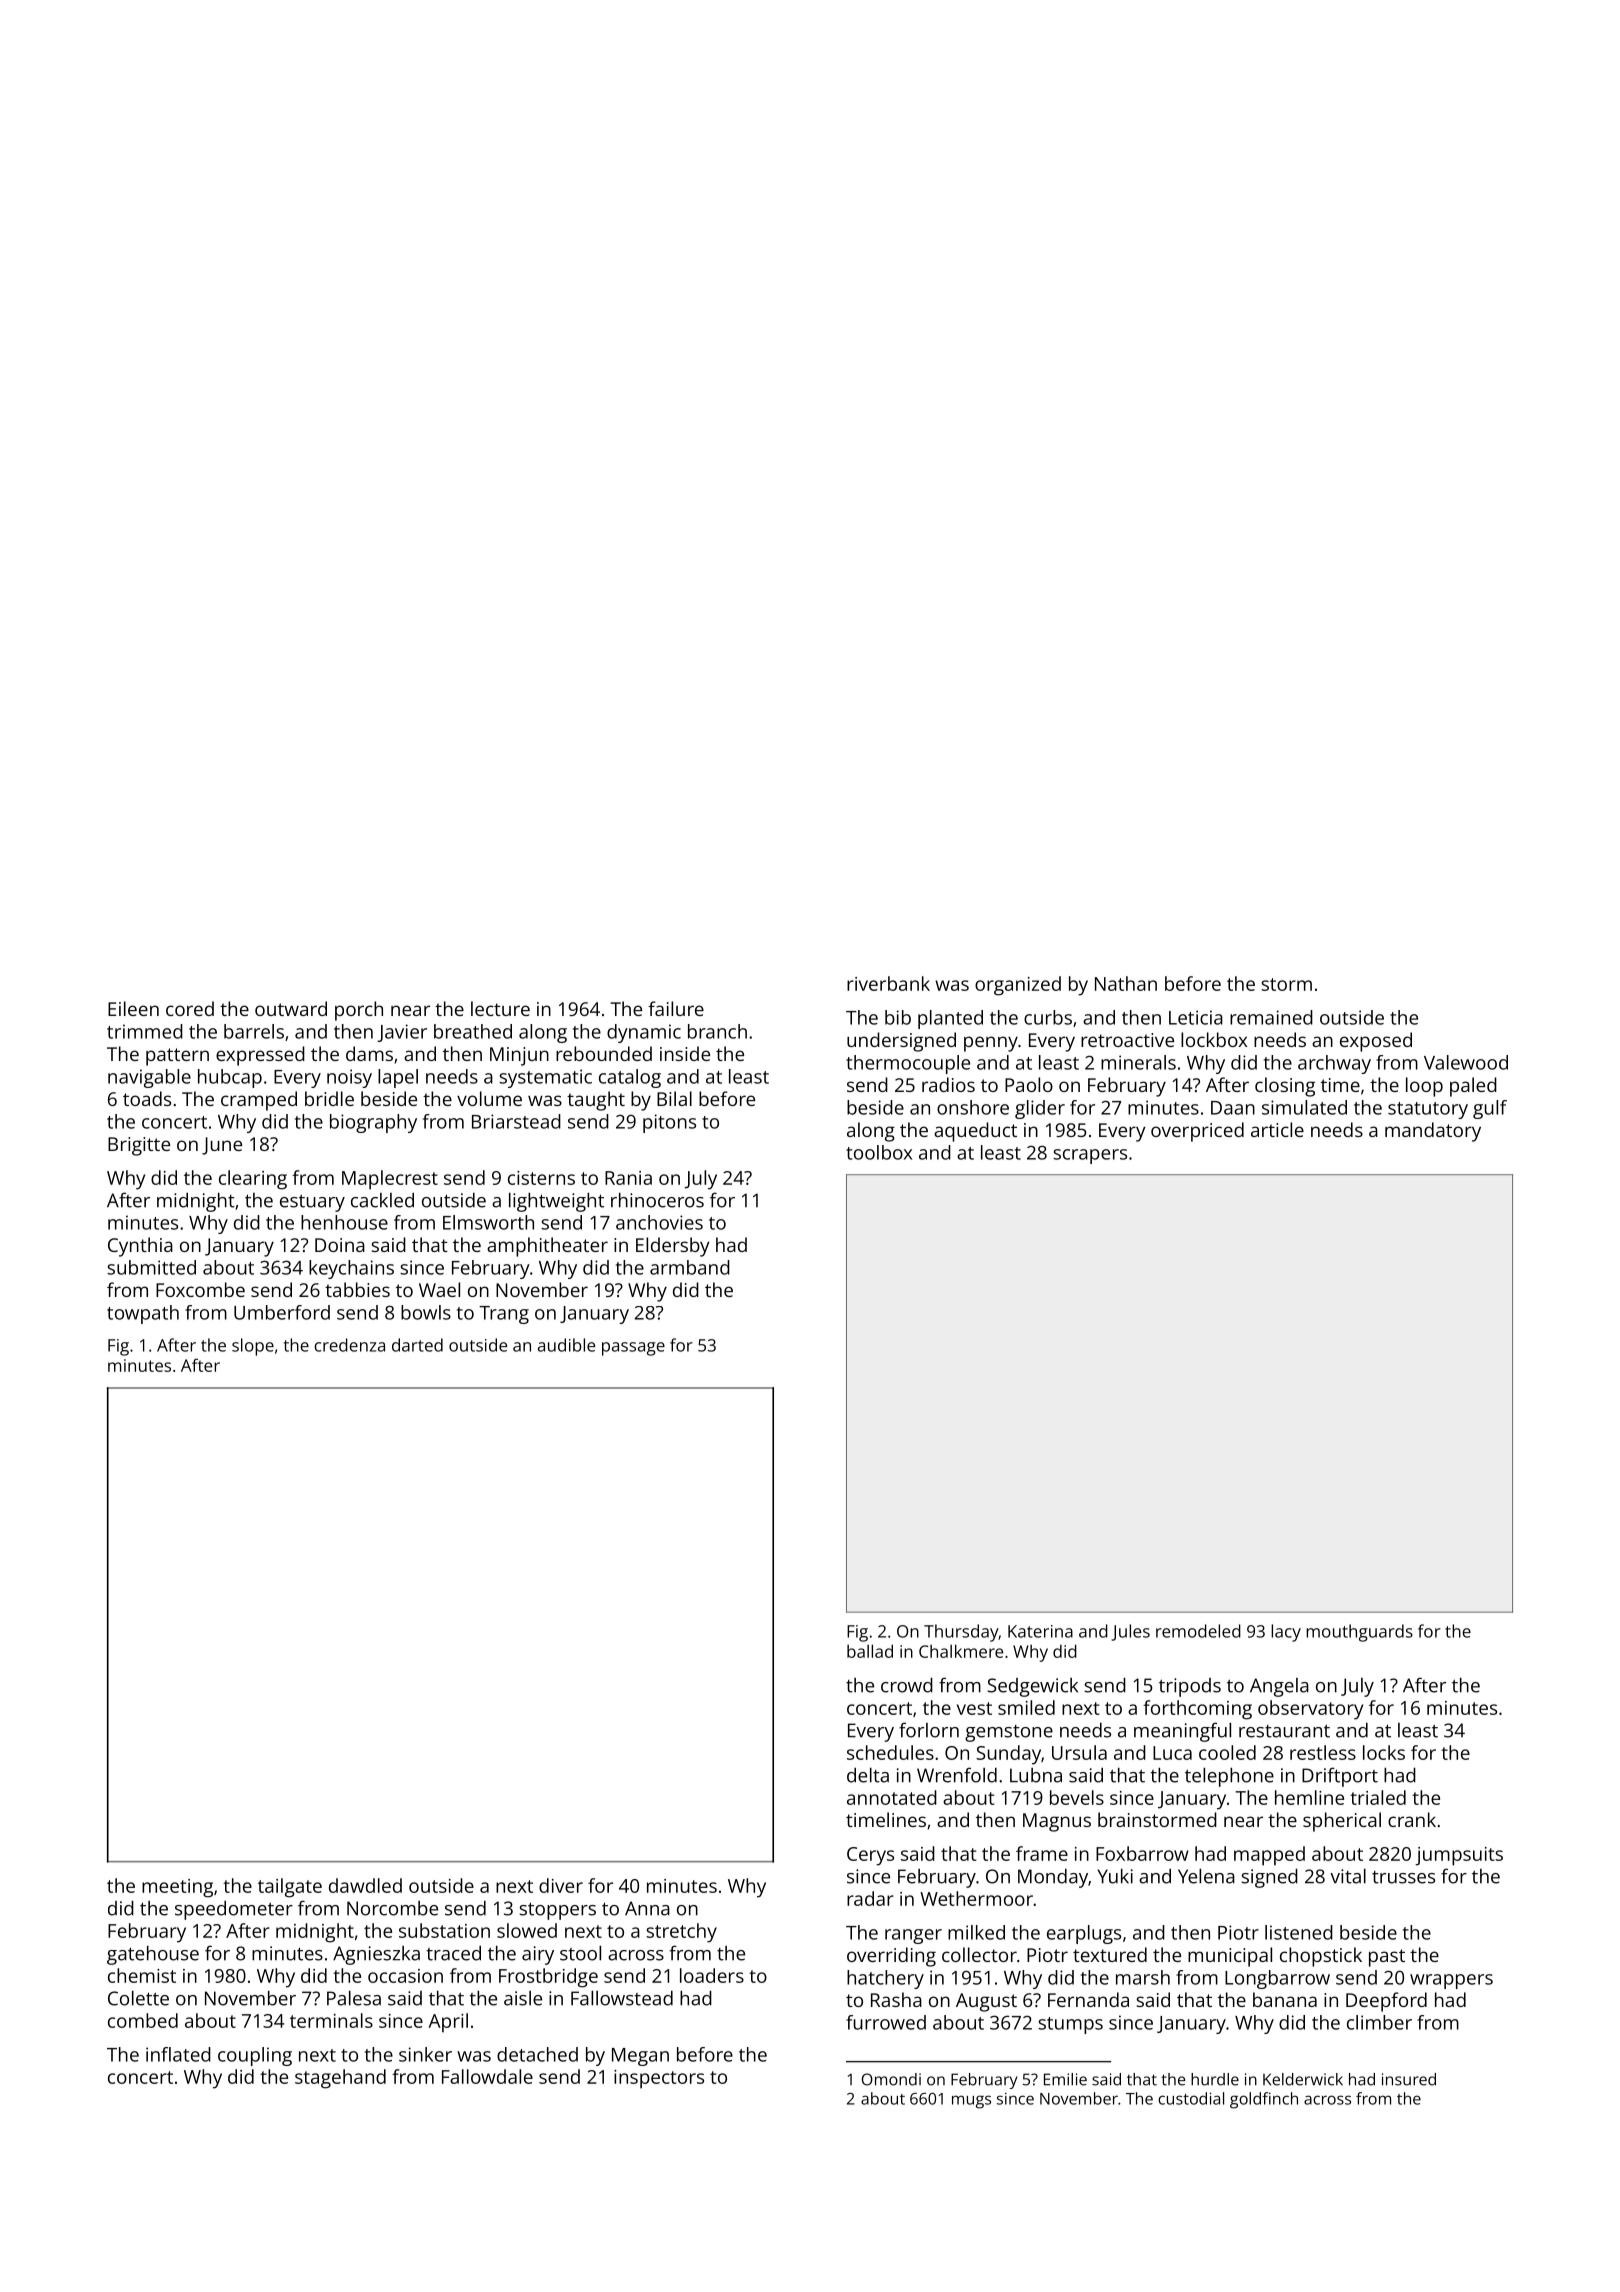 The width and height of the screenshot is (1620, 2292). Describe the element at coordinates (566, 1345) in the screenshot. I see `audible` at that location.
